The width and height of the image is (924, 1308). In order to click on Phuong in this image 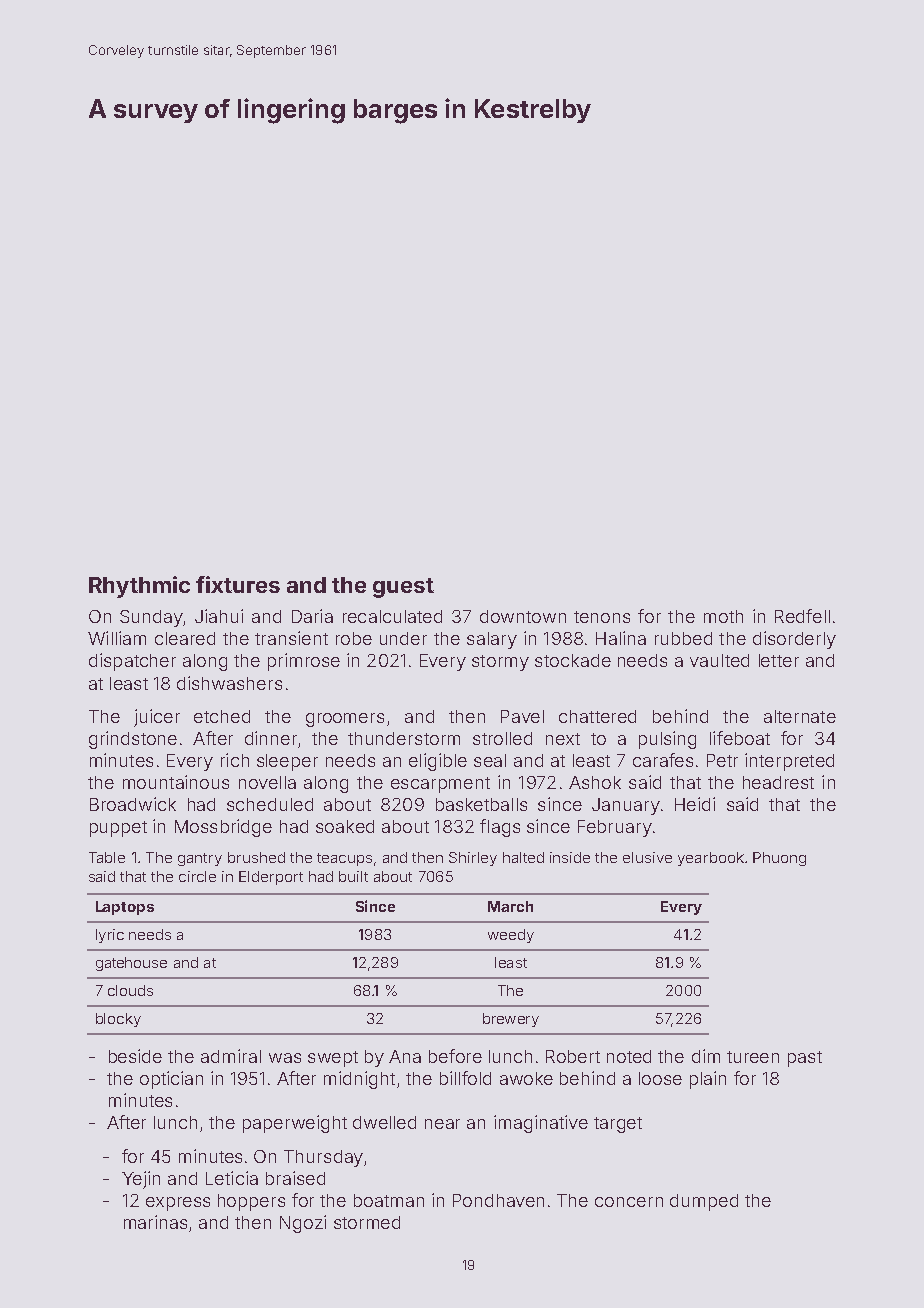, I will do `click(779, 859)`.
